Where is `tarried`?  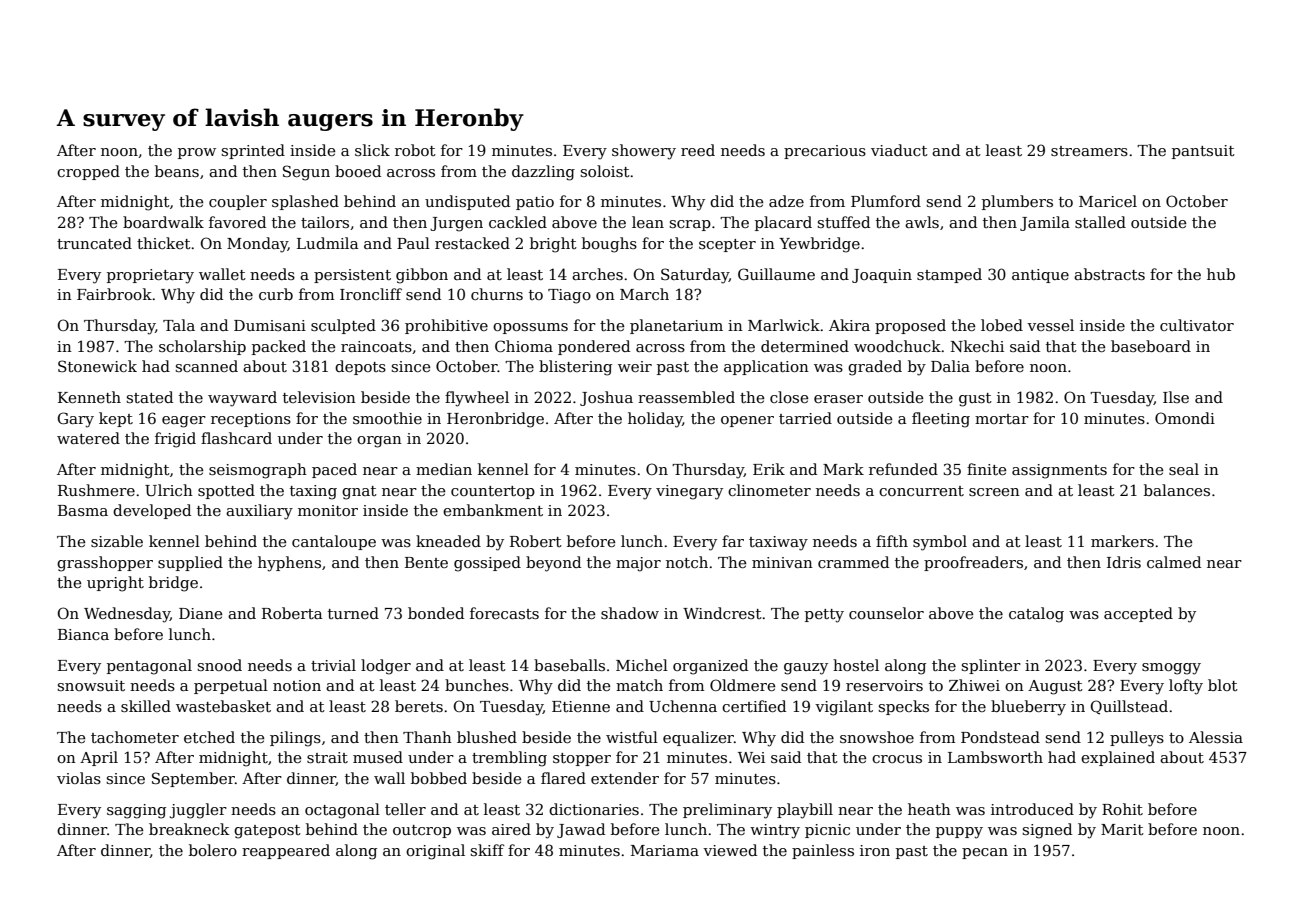
tarried is located at coordinates (805, 418).
